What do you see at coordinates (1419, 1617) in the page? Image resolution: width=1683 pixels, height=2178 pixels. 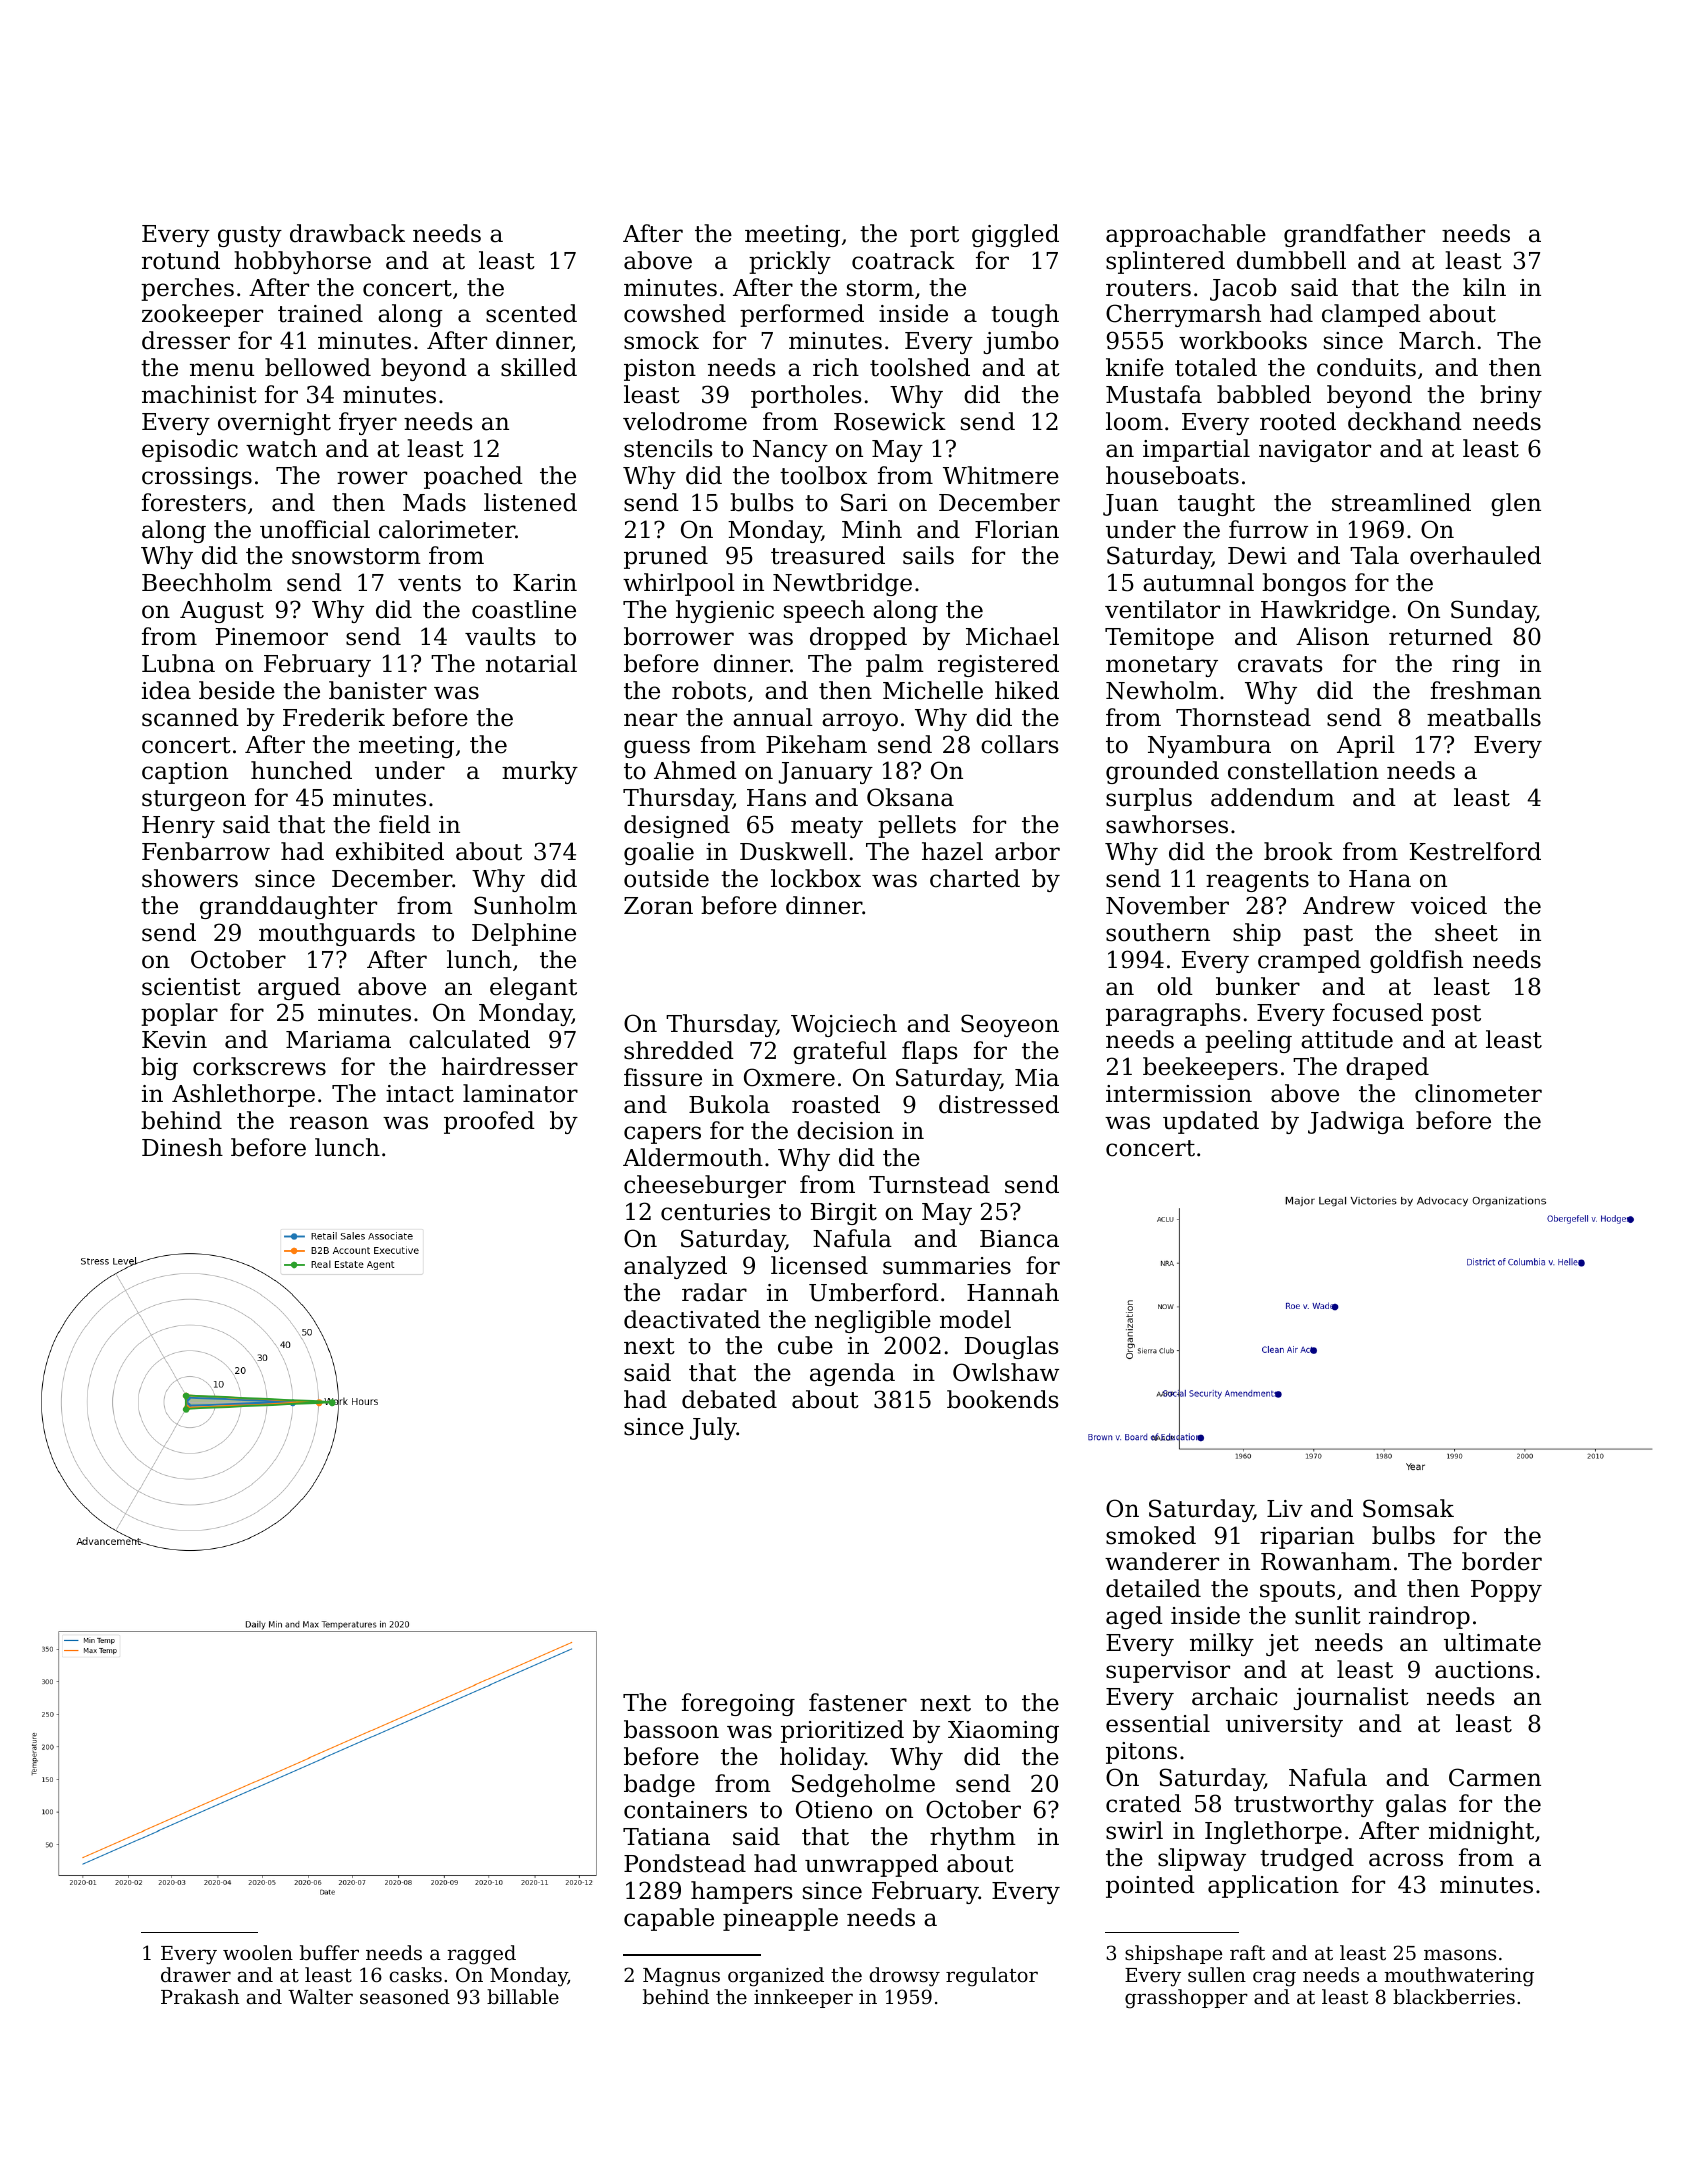 I see `raindrop` at bounding box center [1419, 1617].
